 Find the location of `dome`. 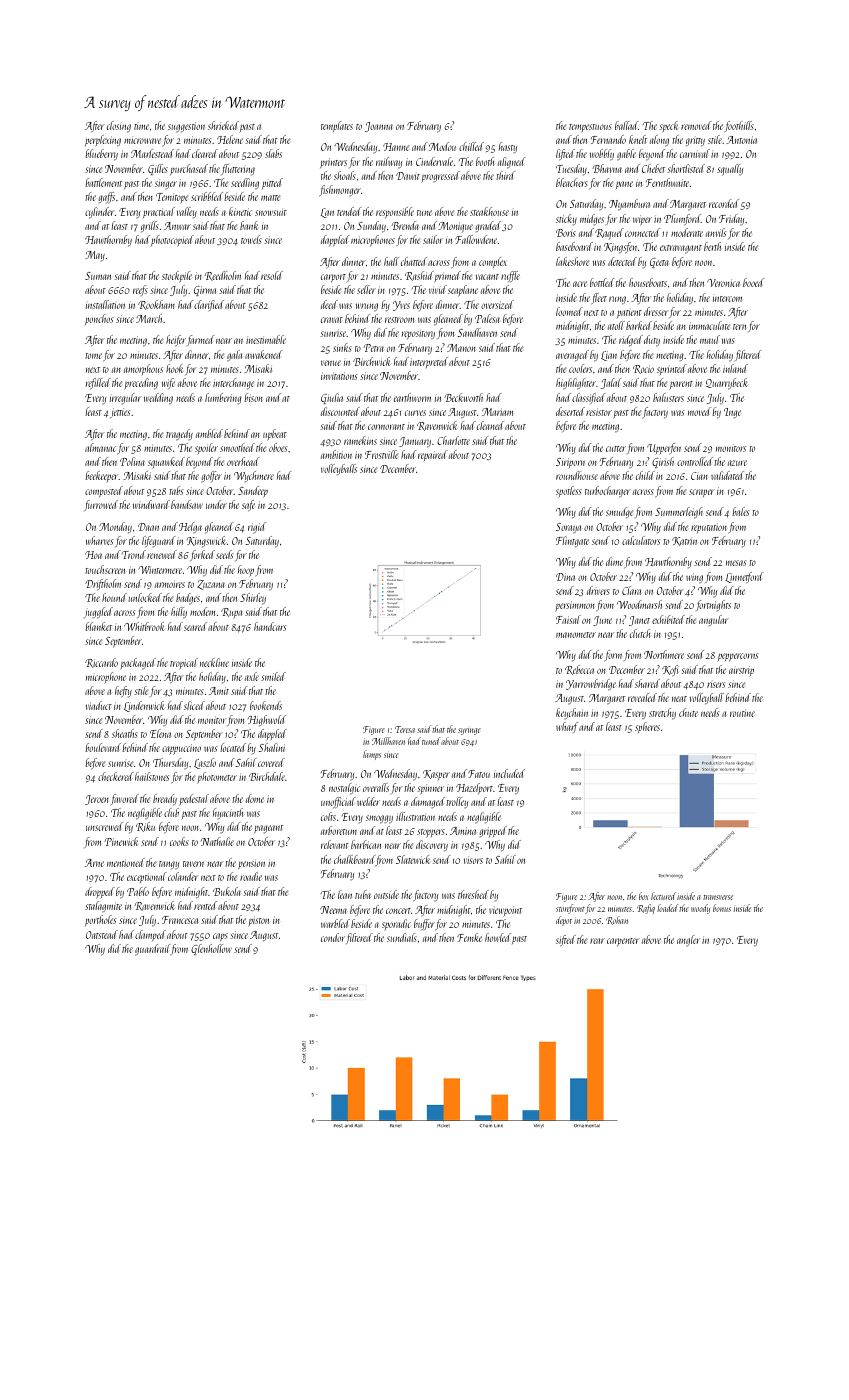

dome is located at coordinates (255, 798).
